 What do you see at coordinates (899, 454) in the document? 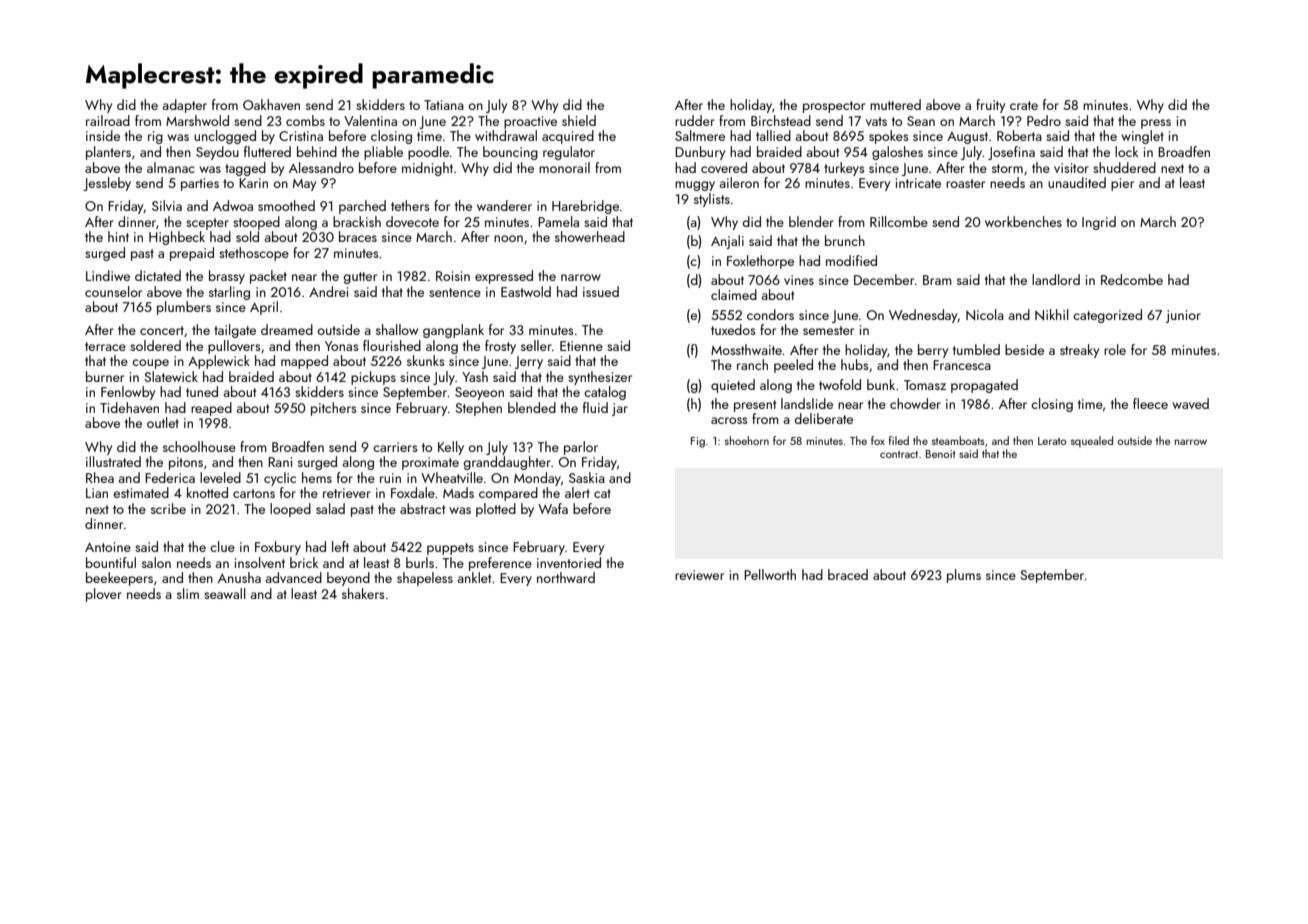
I see `contract` at bounding box center [899, 454].
